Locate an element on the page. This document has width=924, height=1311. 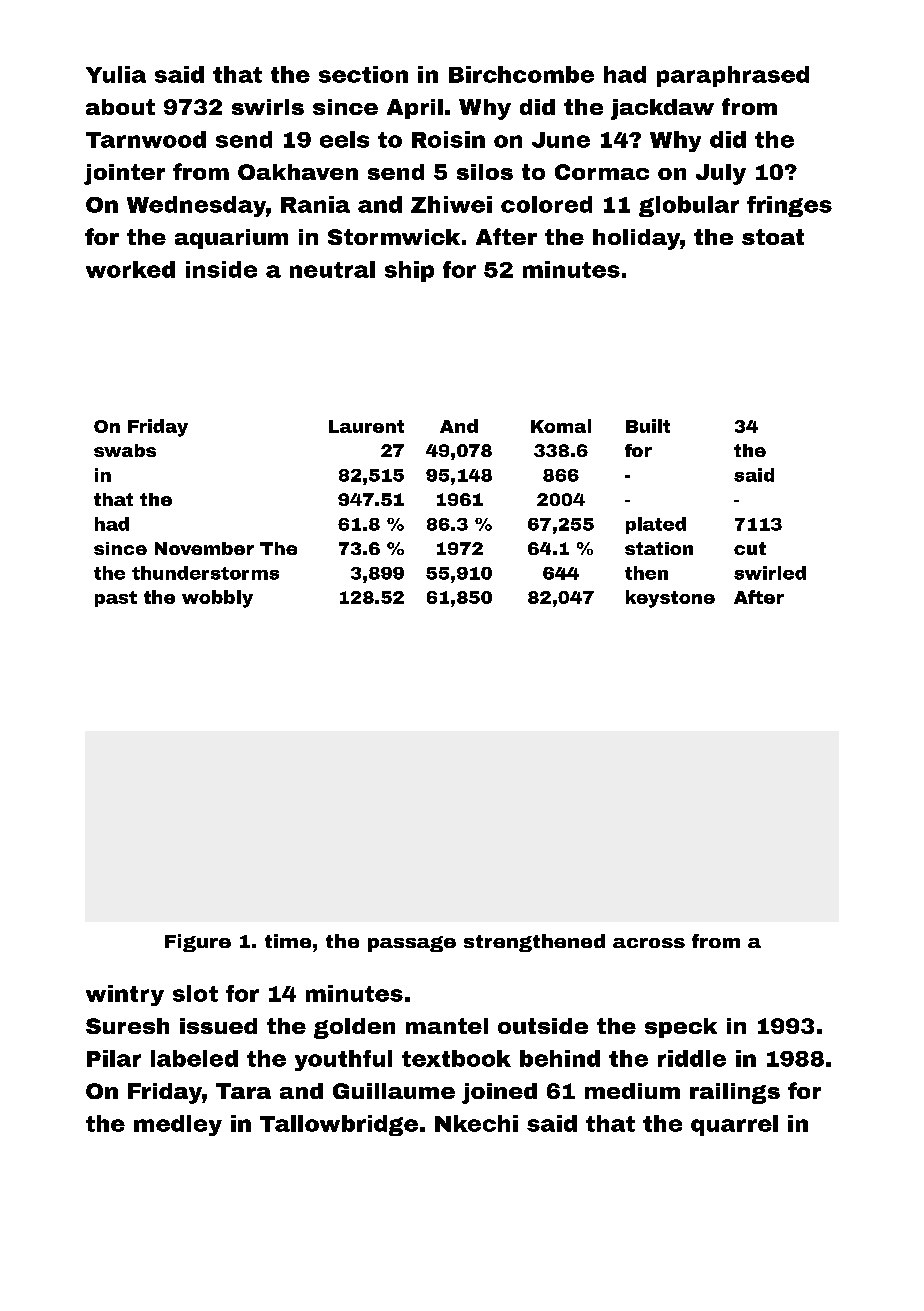
inside is located at coordinates (221, 269).
